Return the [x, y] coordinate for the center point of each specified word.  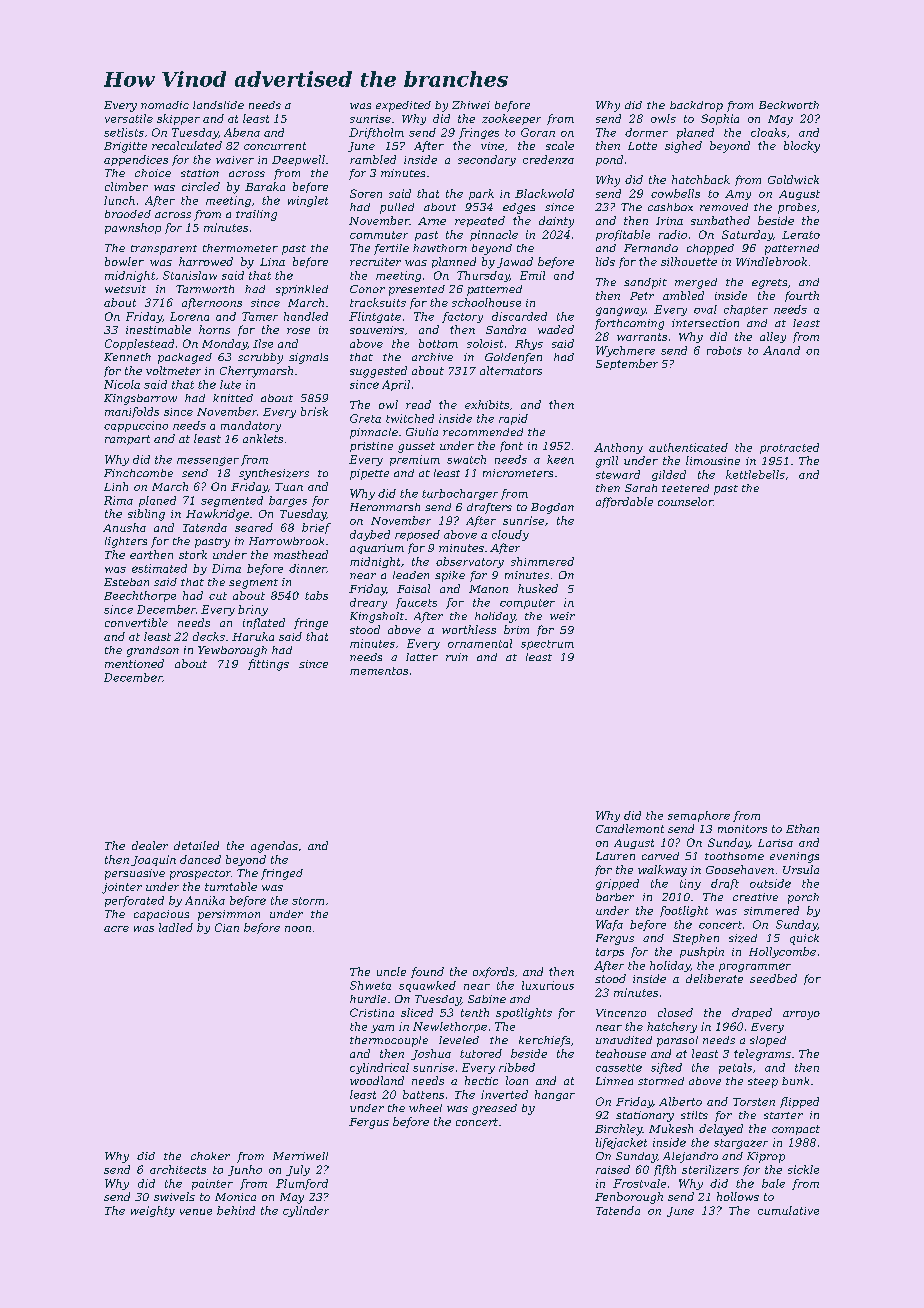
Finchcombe [138, 473]
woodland [377, 1080]
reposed [417, 535]
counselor [685, 501]
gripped [617, 884]
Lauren [615, 856]
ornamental [480, 643]
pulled [397, 208]
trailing [256, 215]
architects [178, 1169]
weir [562, 616]
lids [605, 261]
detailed [196, 845]
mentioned [134, 663]
